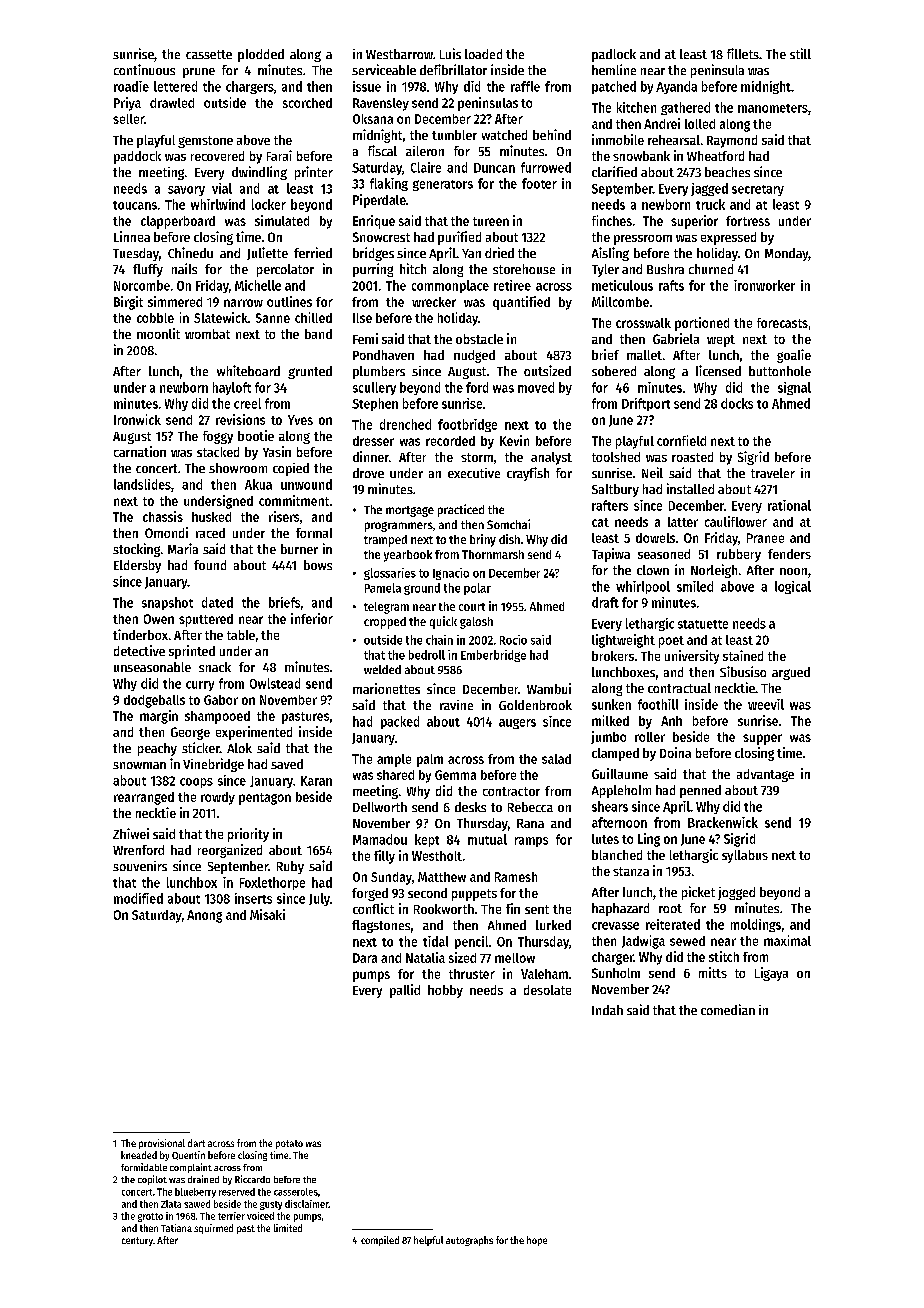 The image size is (924, 1308). What do you see at coordinates (721, 341) in the document?
I see `wept` at bounding box center [721, 341].
